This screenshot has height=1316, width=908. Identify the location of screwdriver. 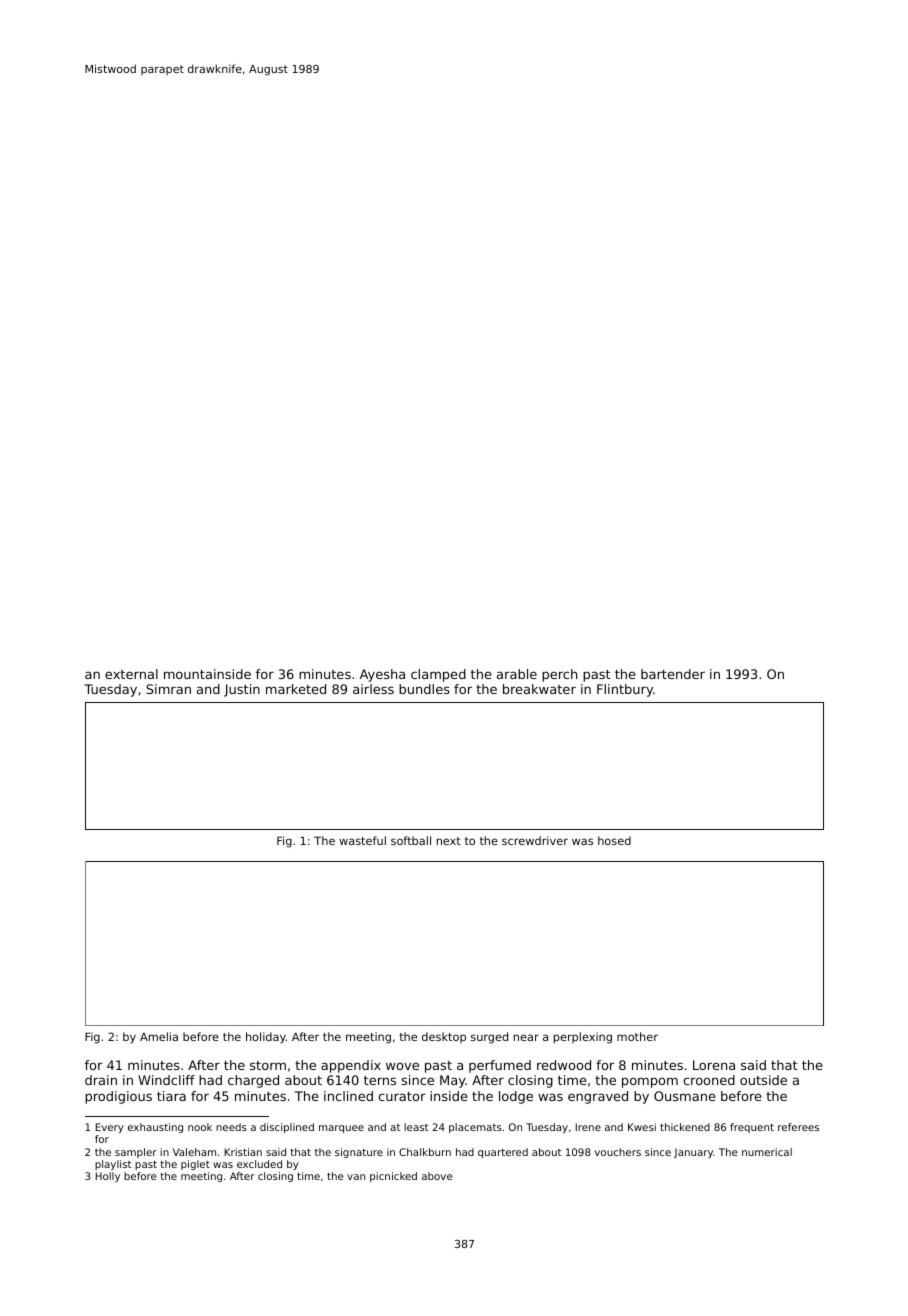
(535, 840).
